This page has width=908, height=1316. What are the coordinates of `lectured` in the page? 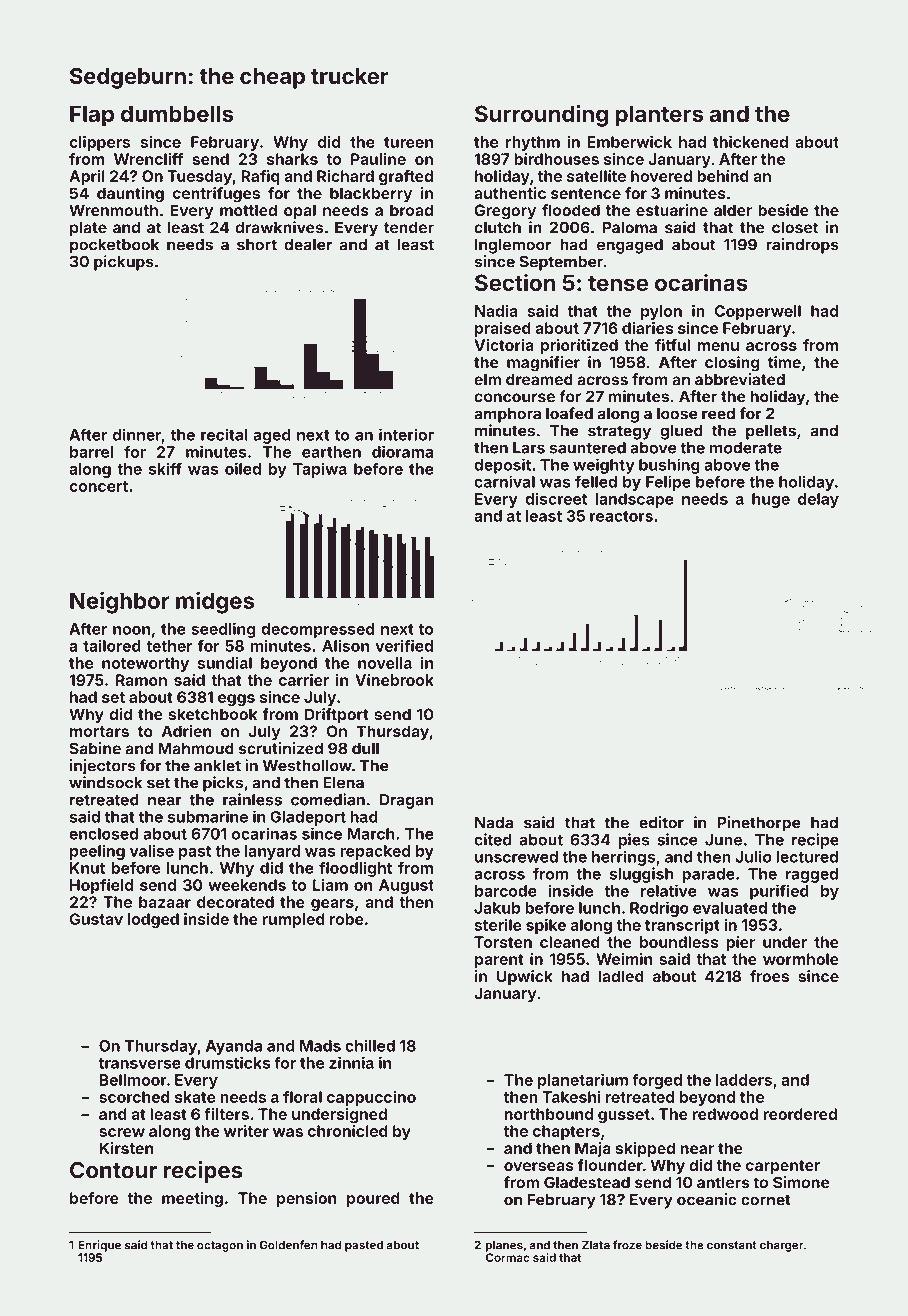 It's located at (807, 857).
